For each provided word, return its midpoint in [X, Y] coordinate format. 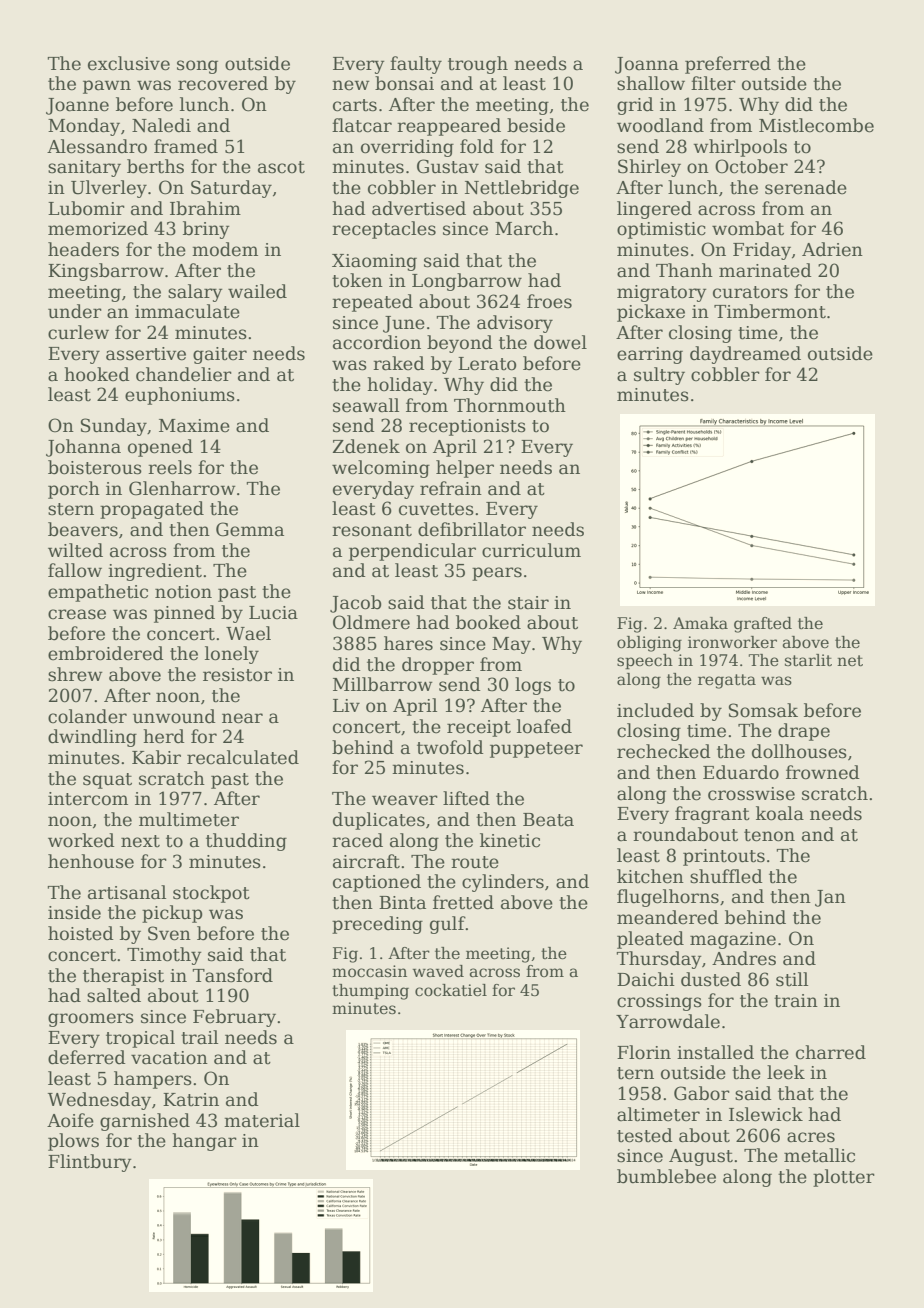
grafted [763, 625]
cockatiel [451, 990]
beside [536, 125]
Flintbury [90, 1163]
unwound [174, 716]
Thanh [684, 270]
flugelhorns [668, 898]
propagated [152, 510]
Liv [346, 705]
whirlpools [740, 148]
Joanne [77, 106]
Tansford [232, 975]
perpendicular [412, 552]
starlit [808, 660]
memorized [98, 228]
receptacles [384, 230]
